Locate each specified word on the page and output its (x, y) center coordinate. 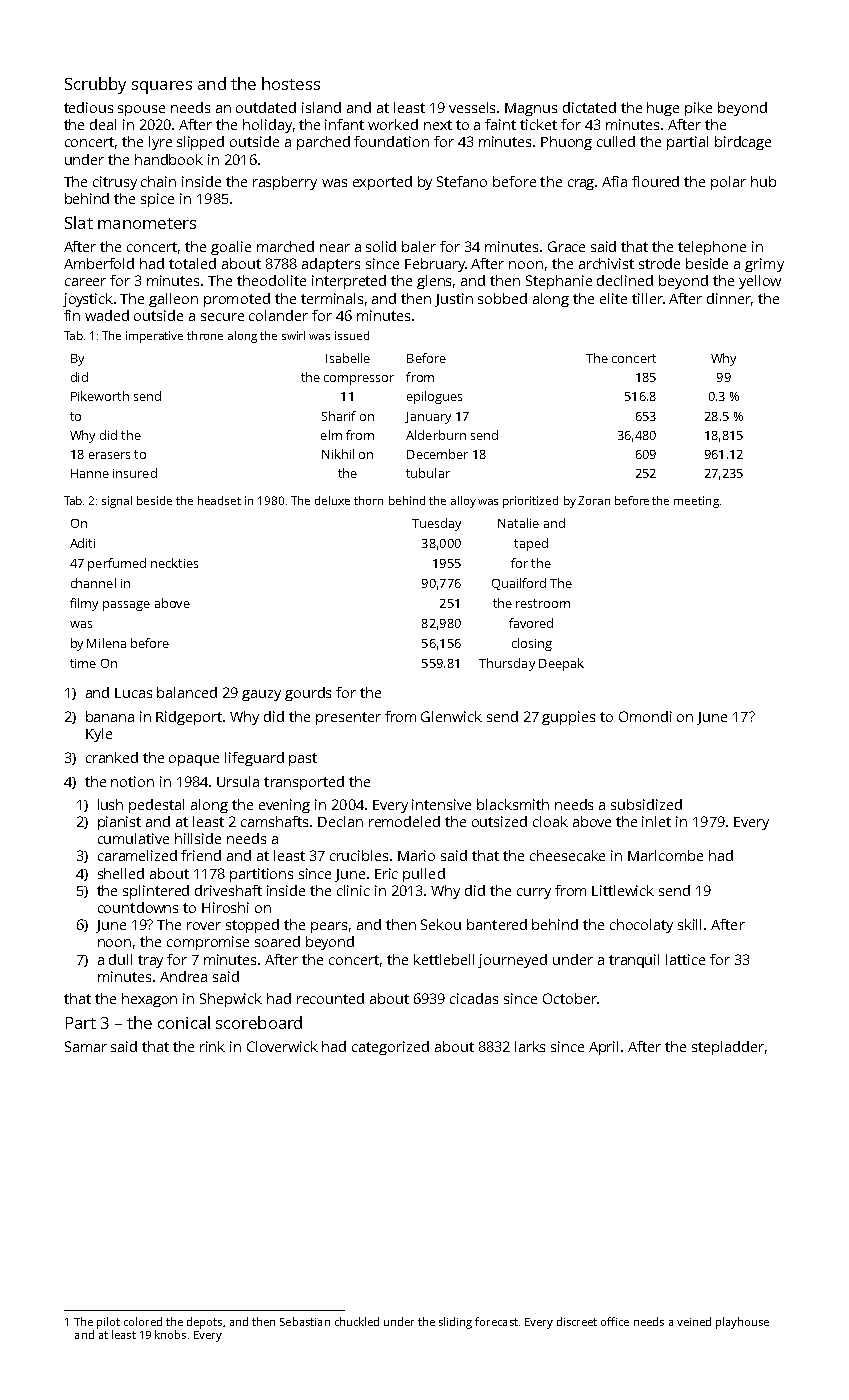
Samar (86, 1046)
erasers (109, 455)
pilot (108, 1323)
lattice (685, 959)
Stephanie (559, 282)
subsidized (646, 804)
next (438, 125)
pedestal (156, 806)
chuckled (357, 1321)
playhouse (742, 1323)
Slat (79, 222)
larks (530, 1046)
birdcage (743, 143)
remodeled (404, 821)
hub (763, 181)
